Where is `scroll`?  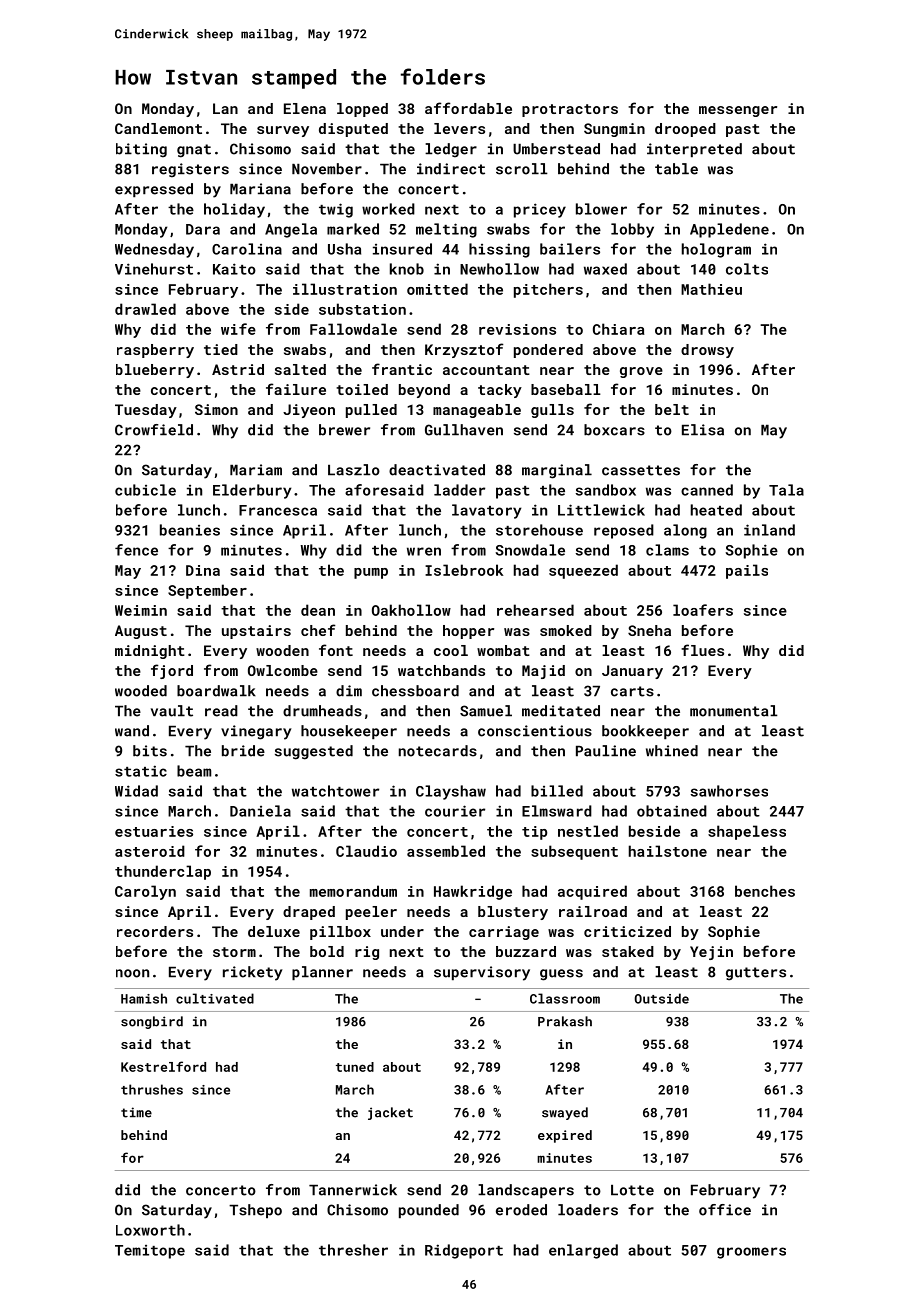
scroll is located at coordinates (522, 169).
